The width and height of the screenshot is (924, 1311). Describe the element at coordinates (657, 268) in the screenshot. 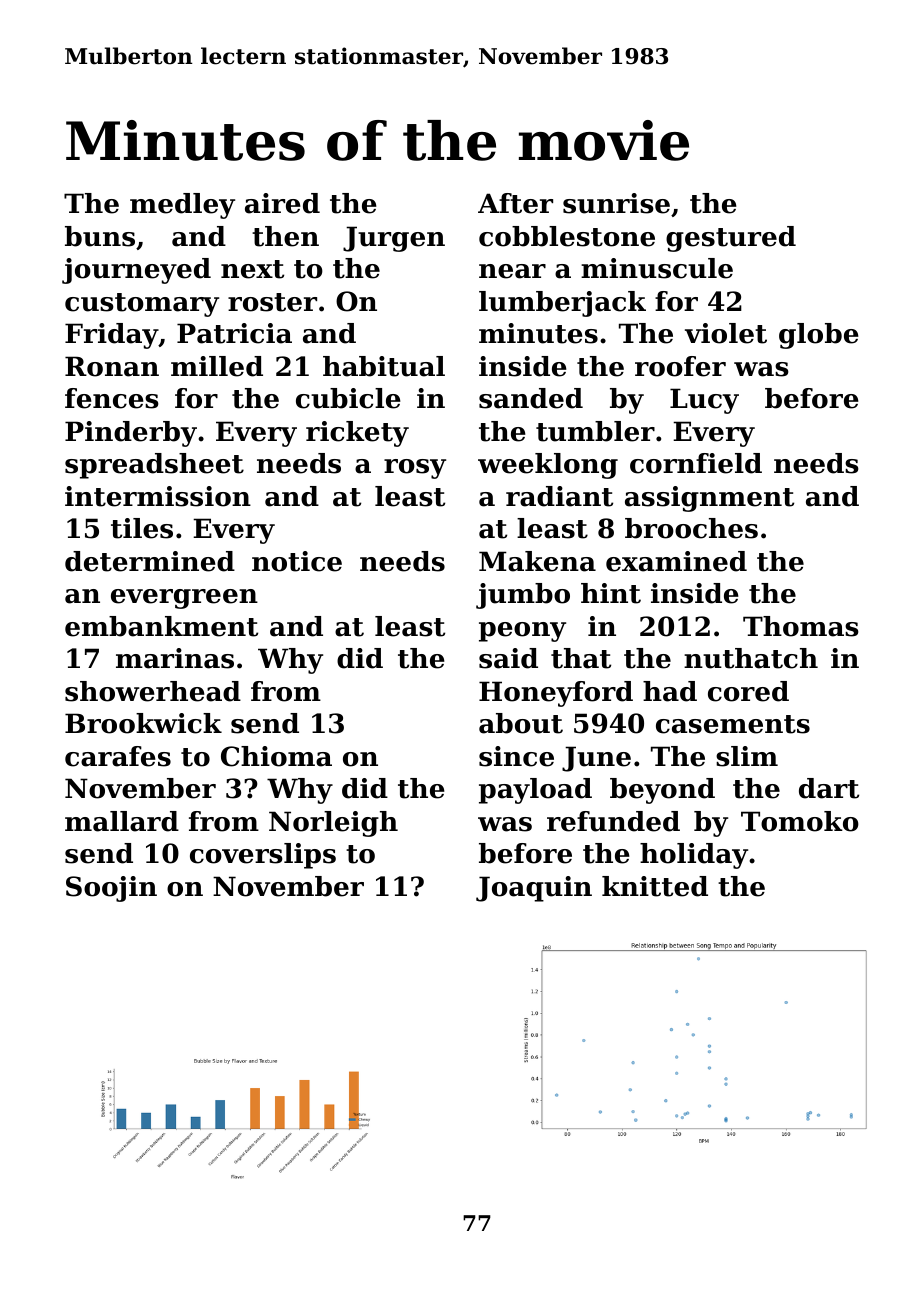

I see `minuscule` at that location.
